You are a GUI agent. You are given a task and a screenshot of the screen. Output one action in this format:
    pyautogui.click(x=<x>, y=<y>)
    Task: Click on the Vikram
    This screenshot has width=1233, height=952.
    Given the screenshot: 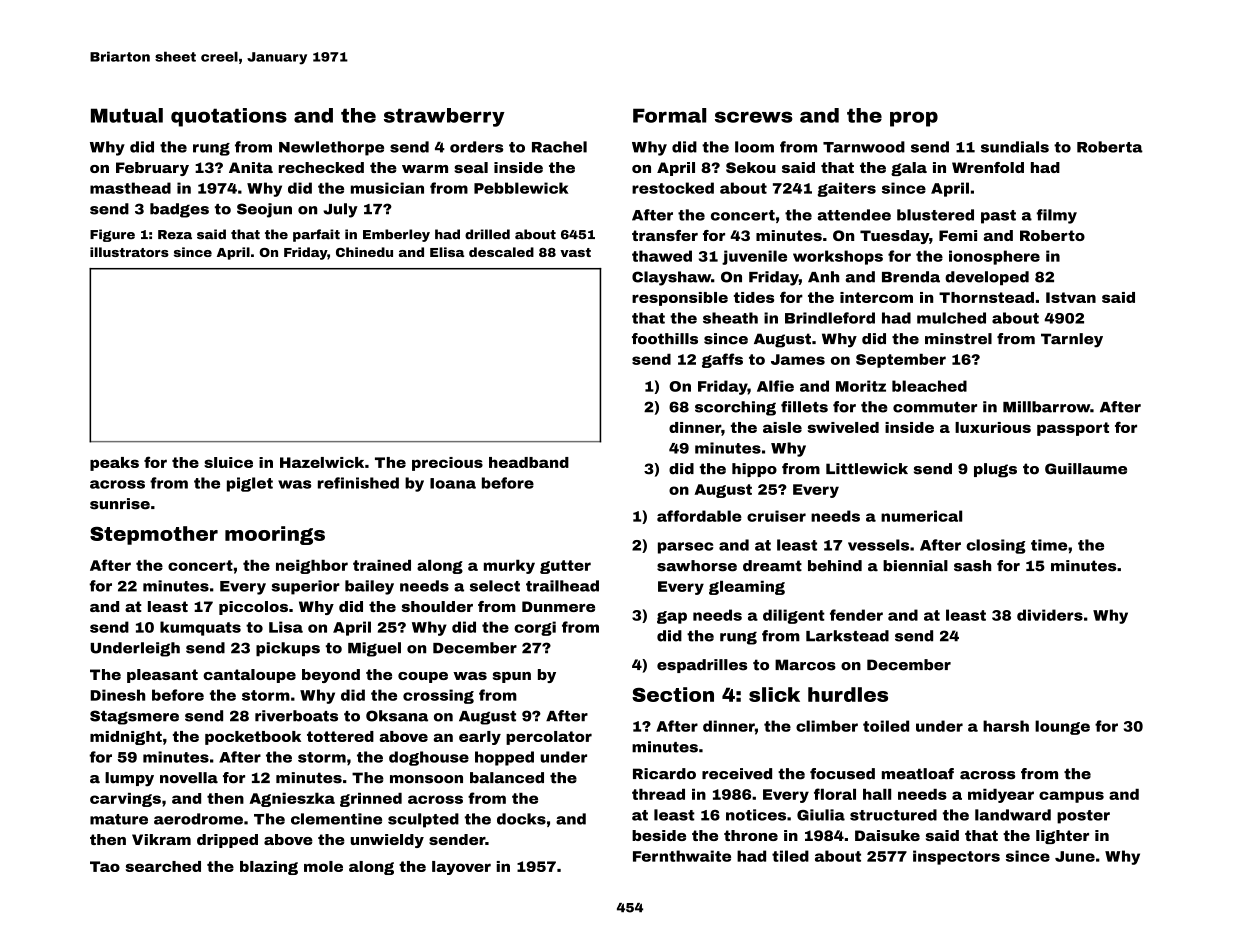 What is the action you would take?
    pyautogui.click(x=161, y=839)
